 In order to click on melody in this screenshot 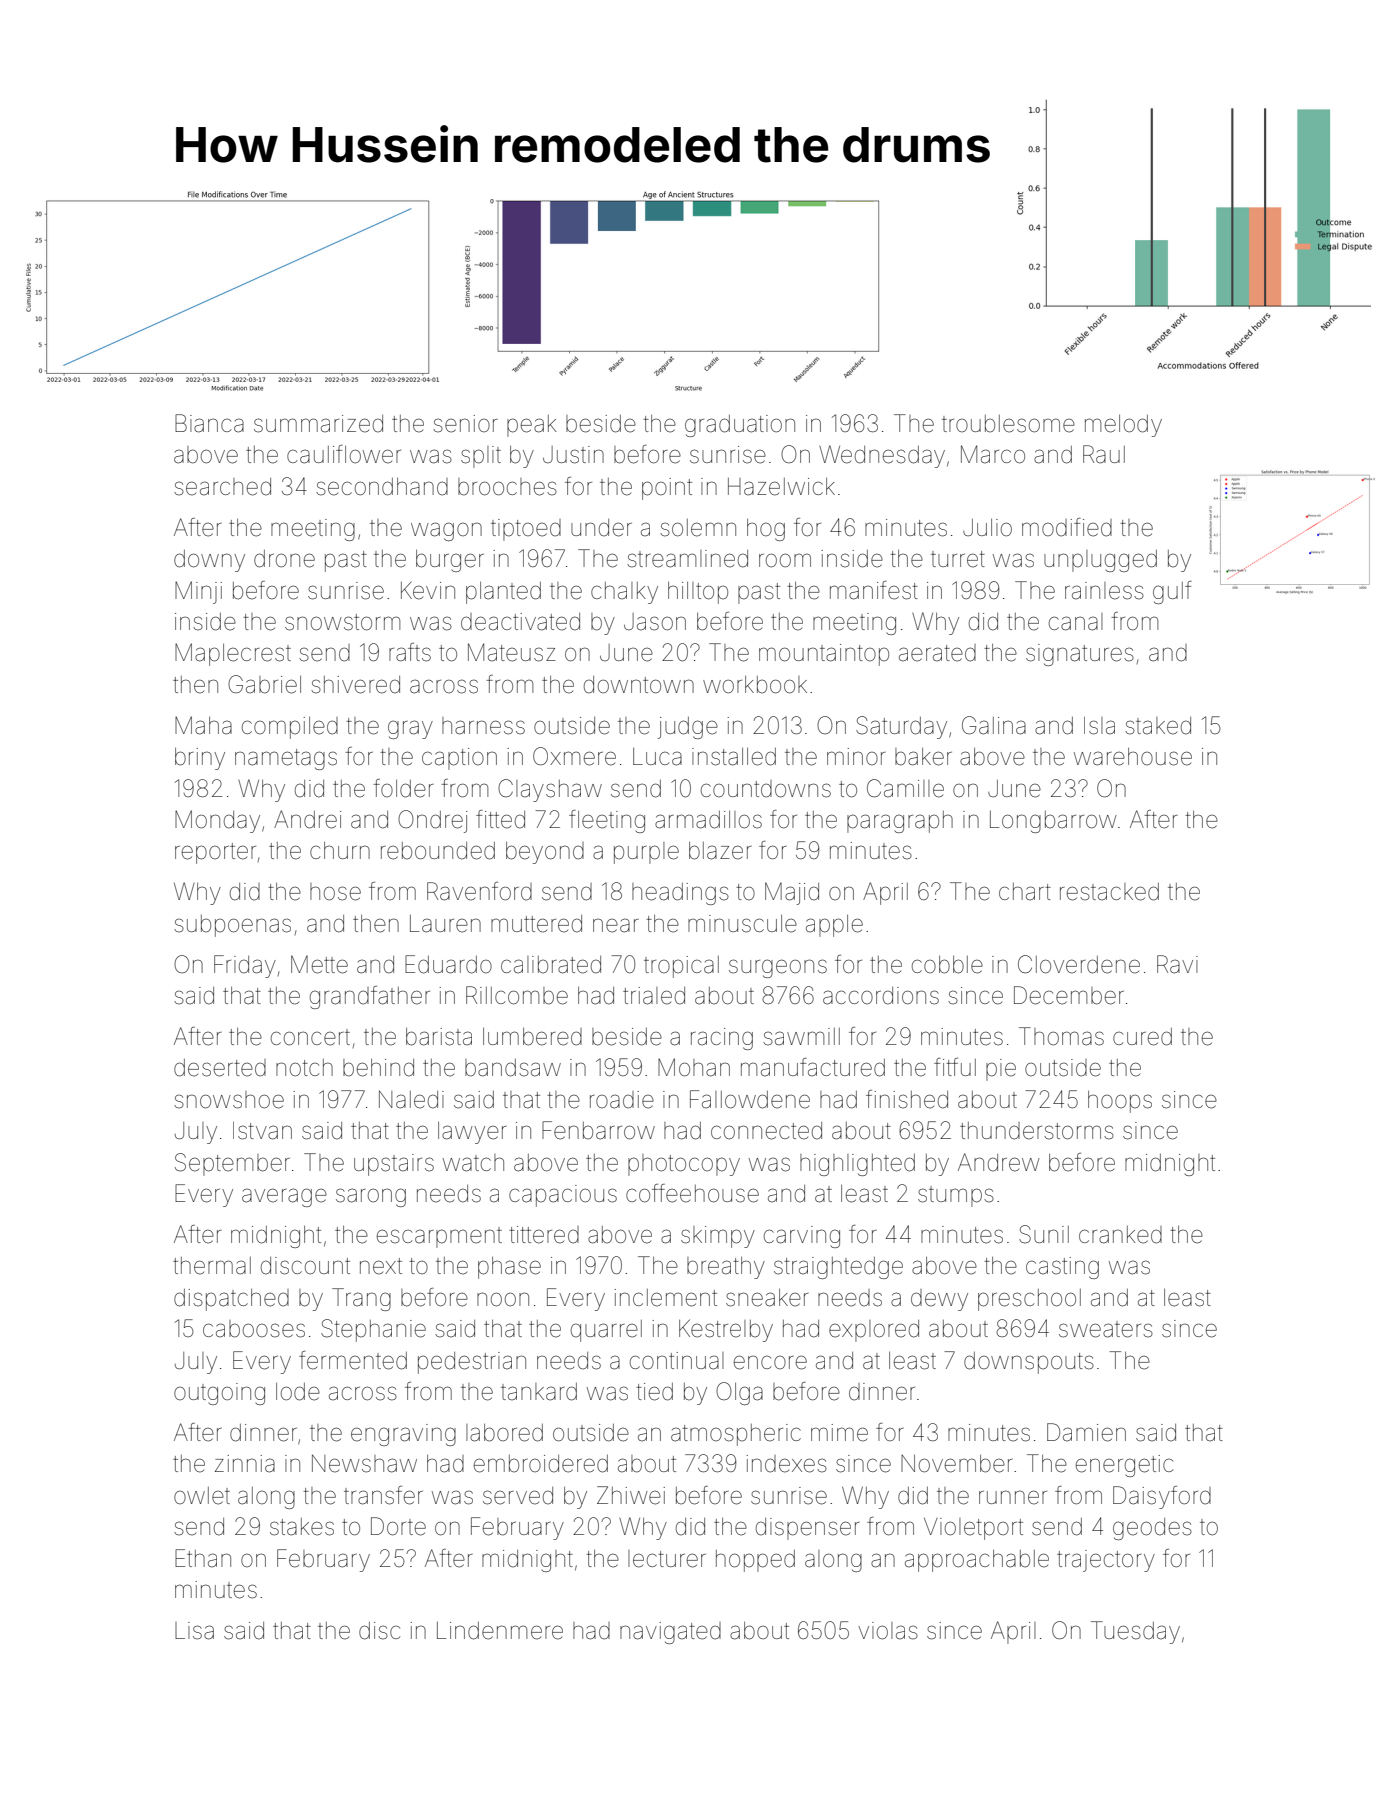, I will do `click(1123, 426)`.
